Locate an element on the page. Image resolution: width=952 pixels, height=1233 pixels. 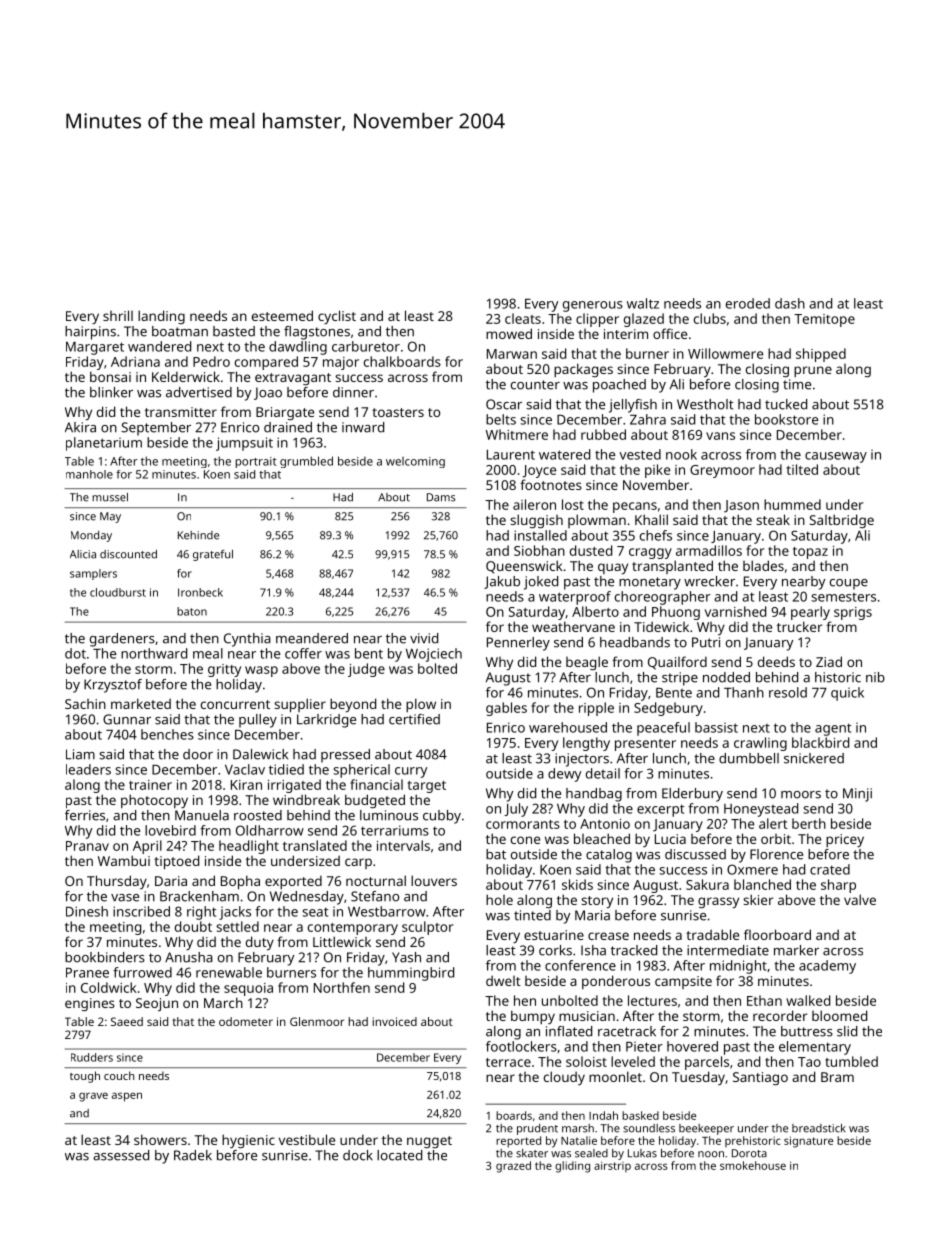
curry is located at coordinates (411, 772).
